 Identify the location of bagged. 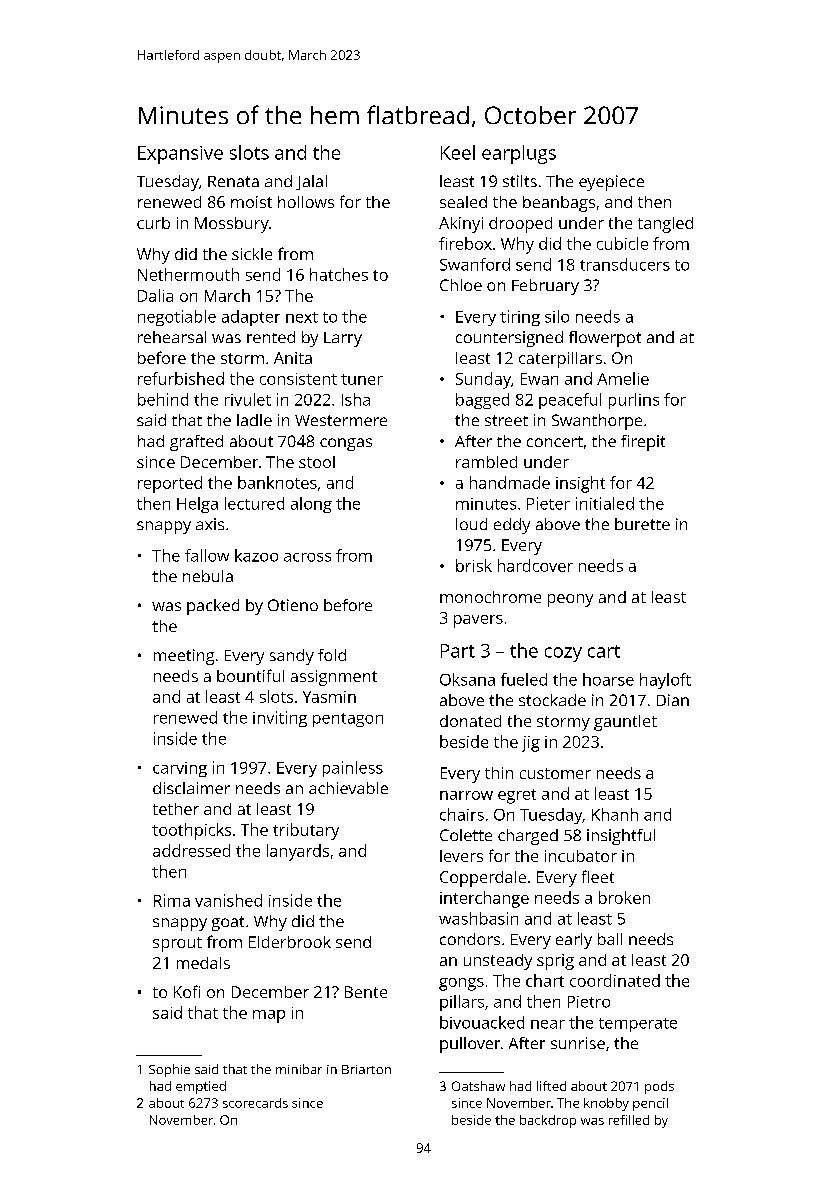
(482, 401).
